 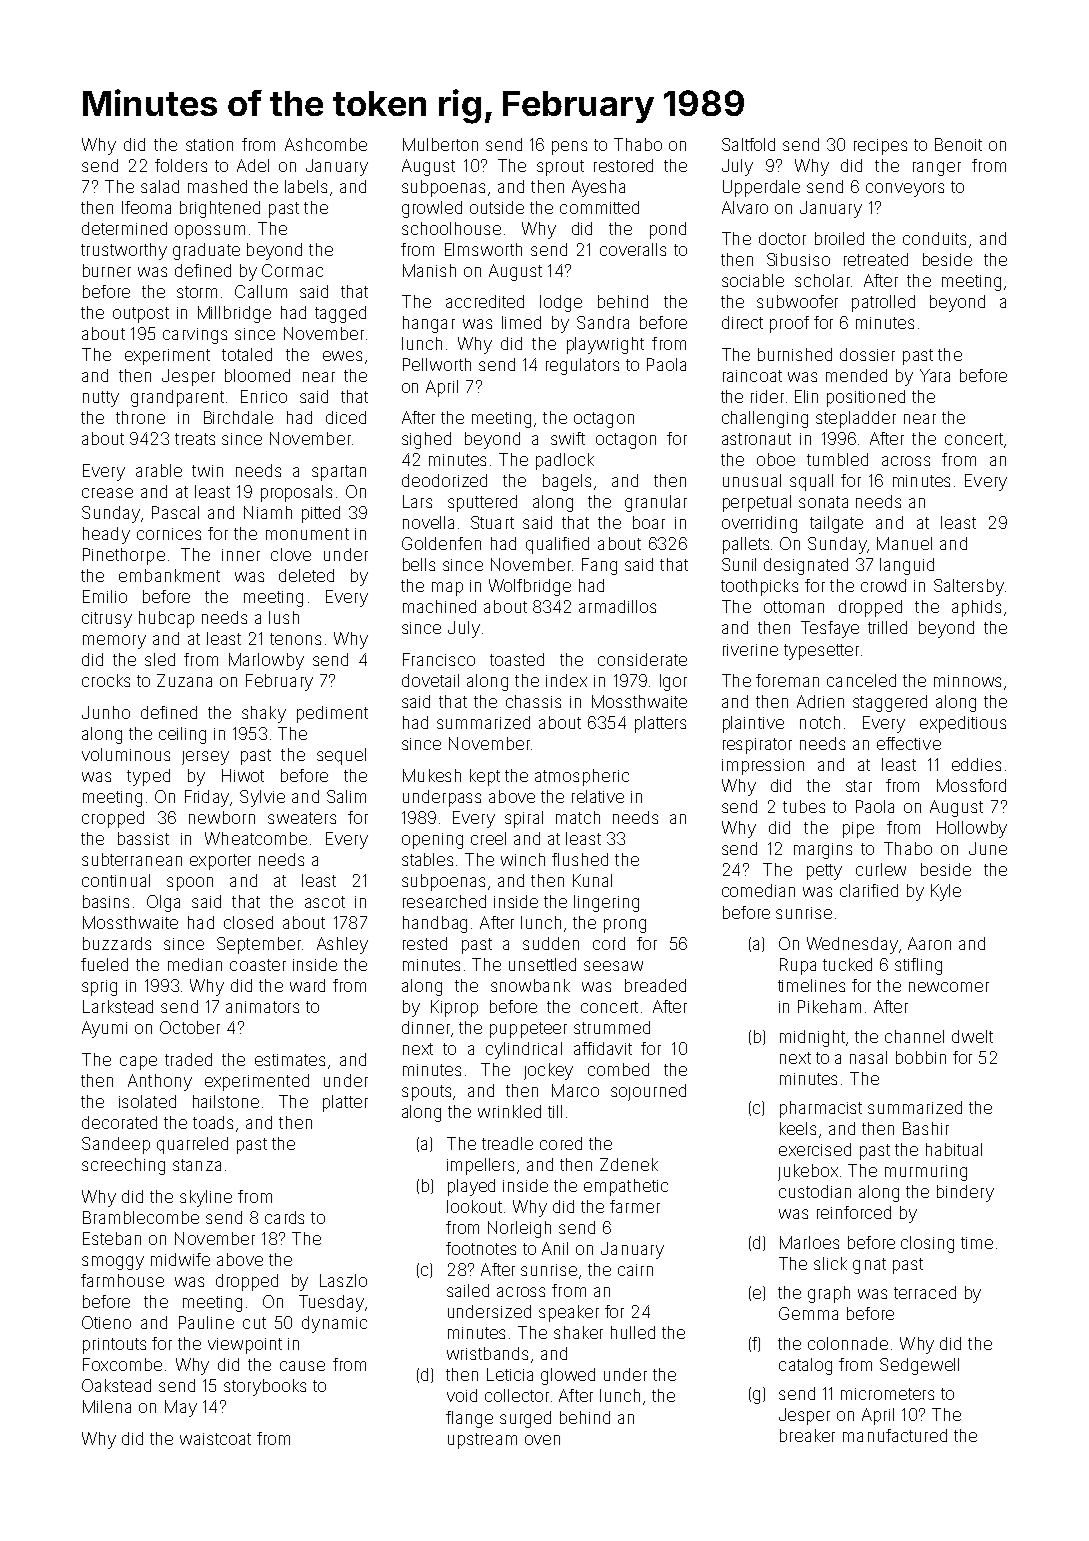 I want to click on channel, so click(x=914, y=1036).
